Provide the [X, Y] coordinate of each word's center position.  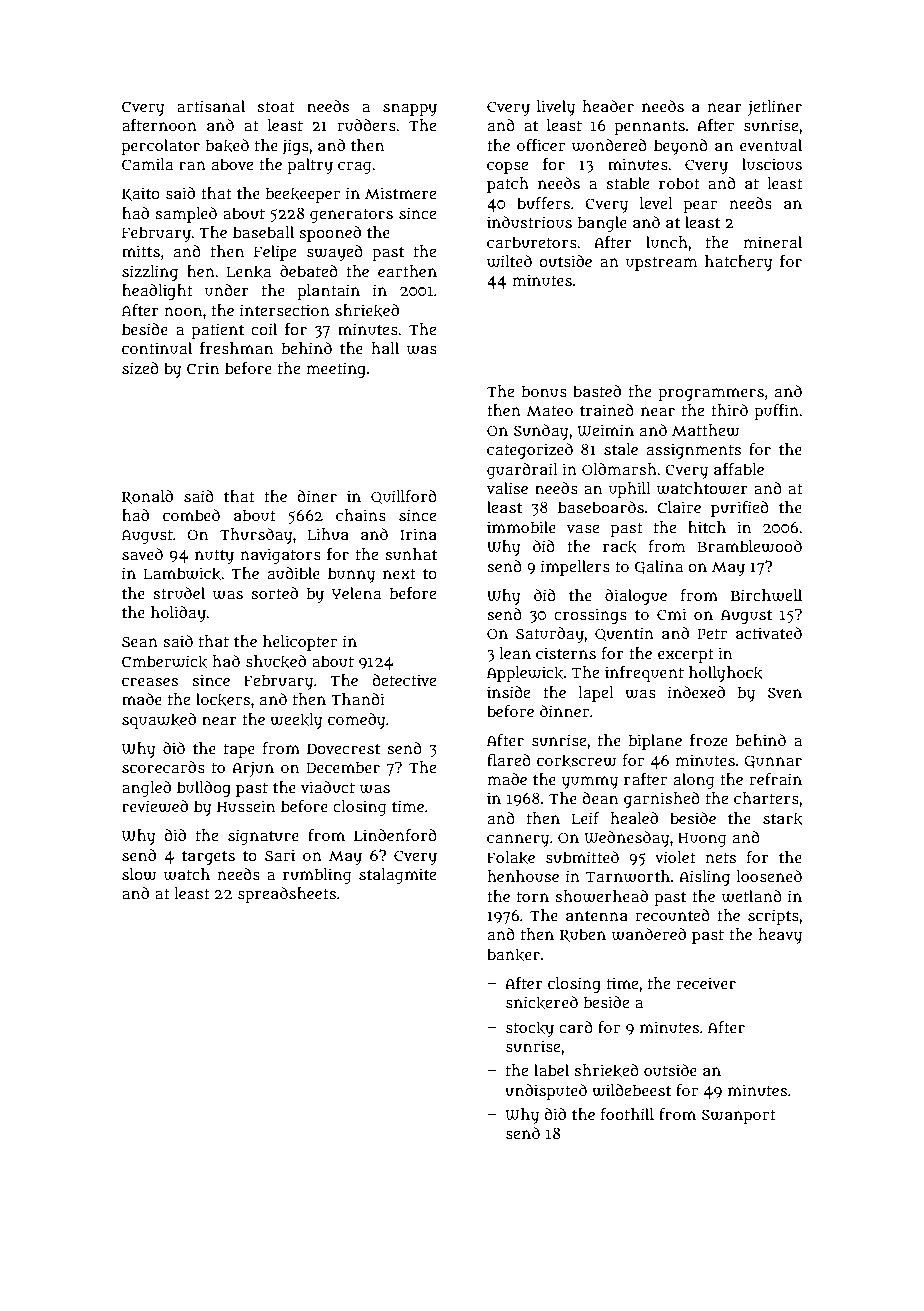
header [608, 106]
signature [263, 837]
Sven [785, 692]
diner [317, 496]
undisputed [546, 1092]
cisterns [566, 653]
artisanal [211, 106]
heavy [780, 936]
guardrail [522, 471]
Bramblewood [750, 546]
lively [556, 108]
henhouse [523, 876]
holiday [178, 614]
